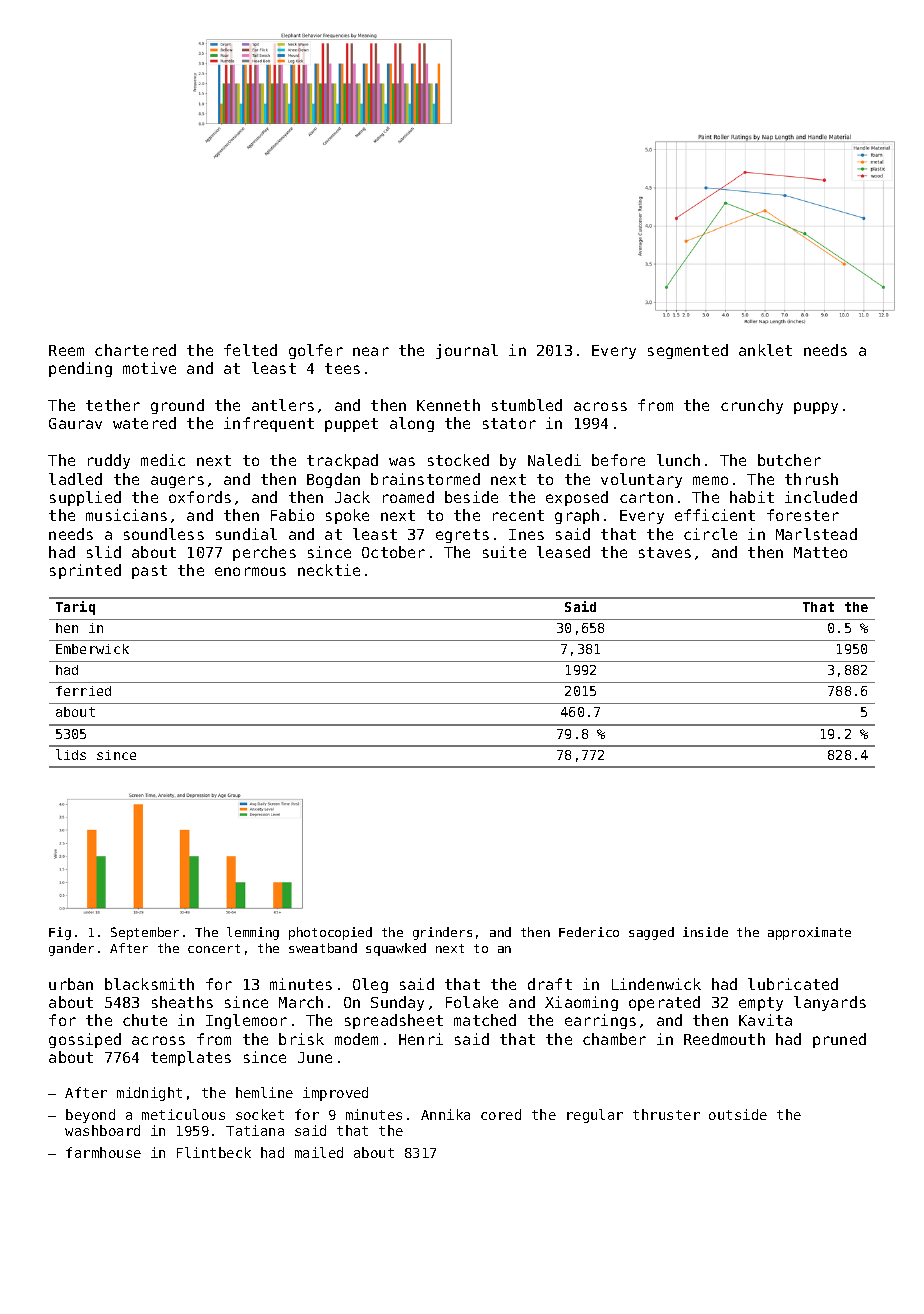  What do you see at coordinates (250, 571) in the page?
I see `enormous` at bounding box center [250, 571].
